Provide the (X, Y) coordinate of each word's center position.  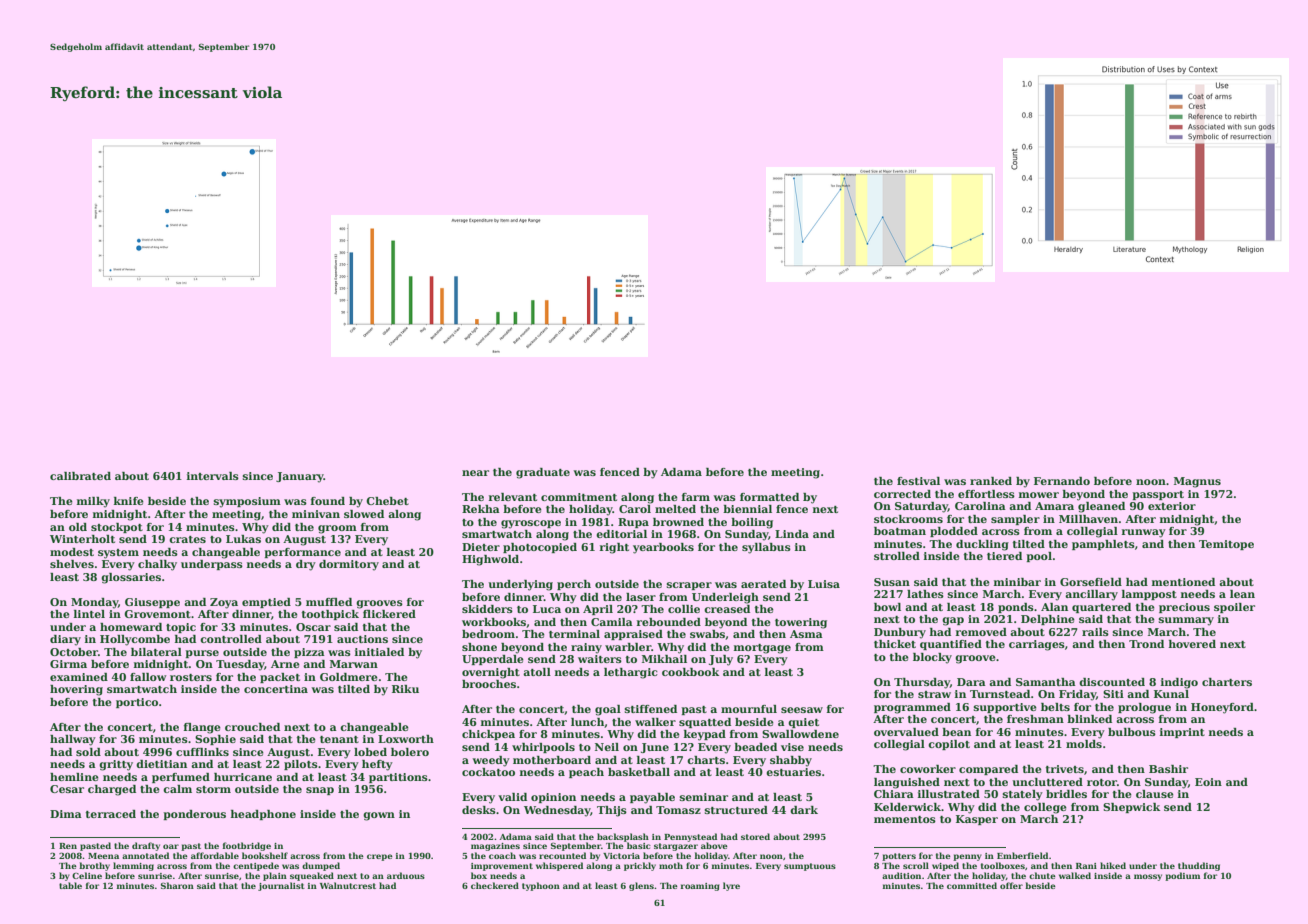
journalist (281, 886)
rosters (191, 677)
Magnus (1197, 482)
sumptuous (810, 867)
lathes (925, 594)
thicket (895, 644)
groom (337, 529)
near (475, 473)
